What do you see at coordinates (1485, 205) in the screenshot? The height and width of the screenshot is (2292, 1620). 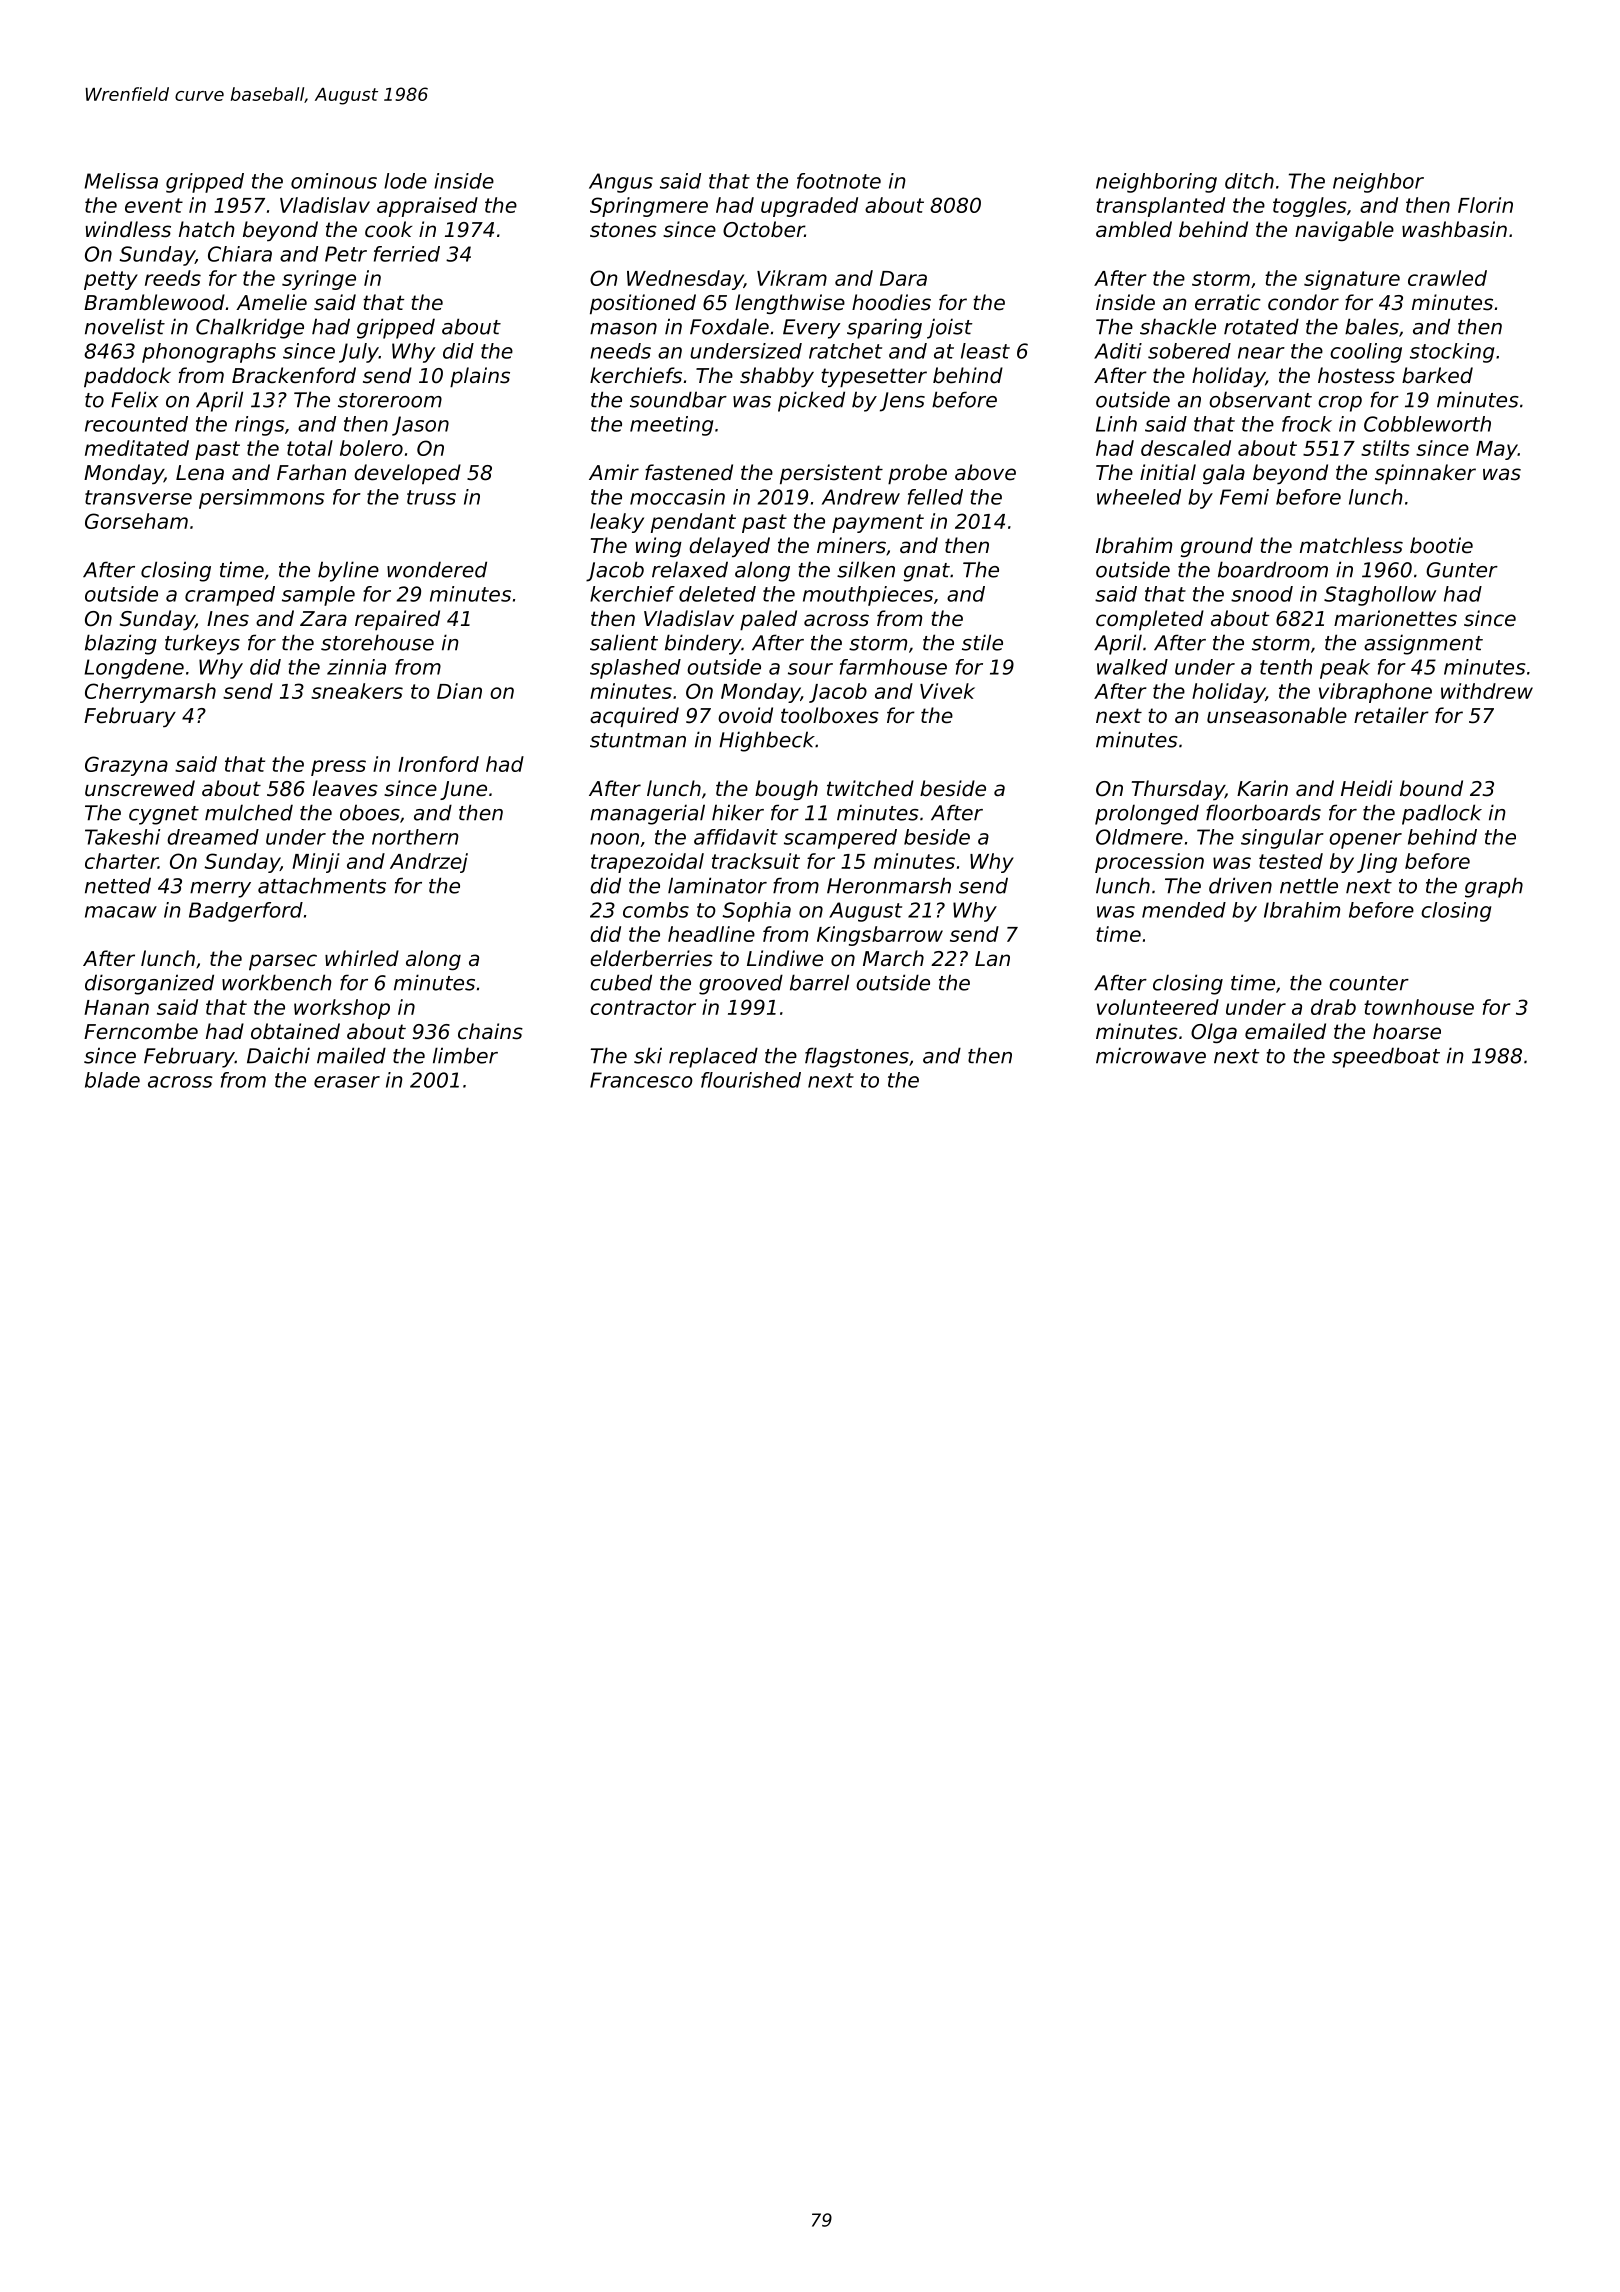 I see `Florin` at bounding box center [1485, 205].
